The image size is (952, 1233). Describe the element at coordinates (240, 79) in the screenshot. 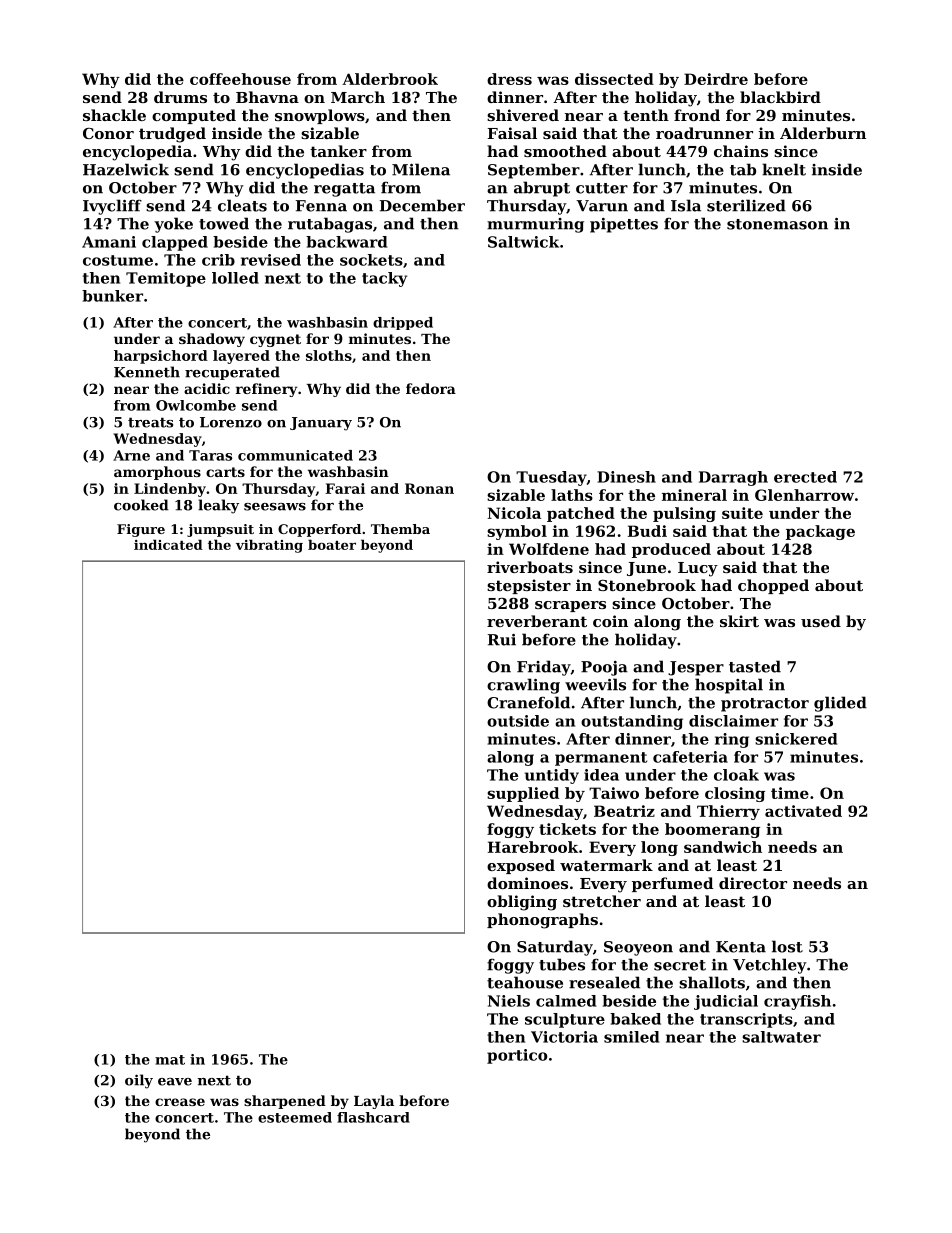

I see `coffeehouse` at that location.
